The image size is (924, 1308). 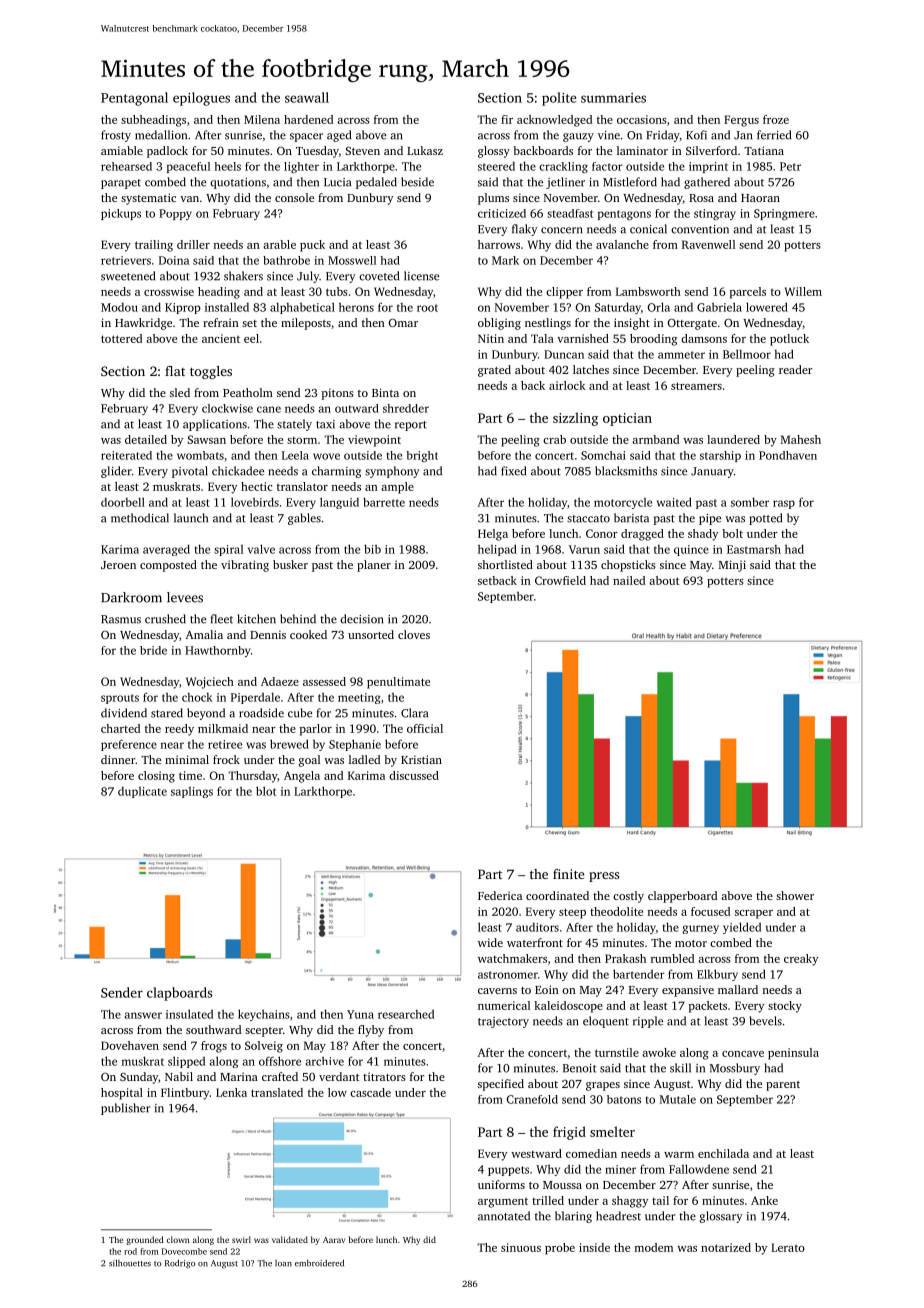 What do you see at coordinates (362, 619) in the screenshot?
I see `decision` at bounding box center [362, 619].
